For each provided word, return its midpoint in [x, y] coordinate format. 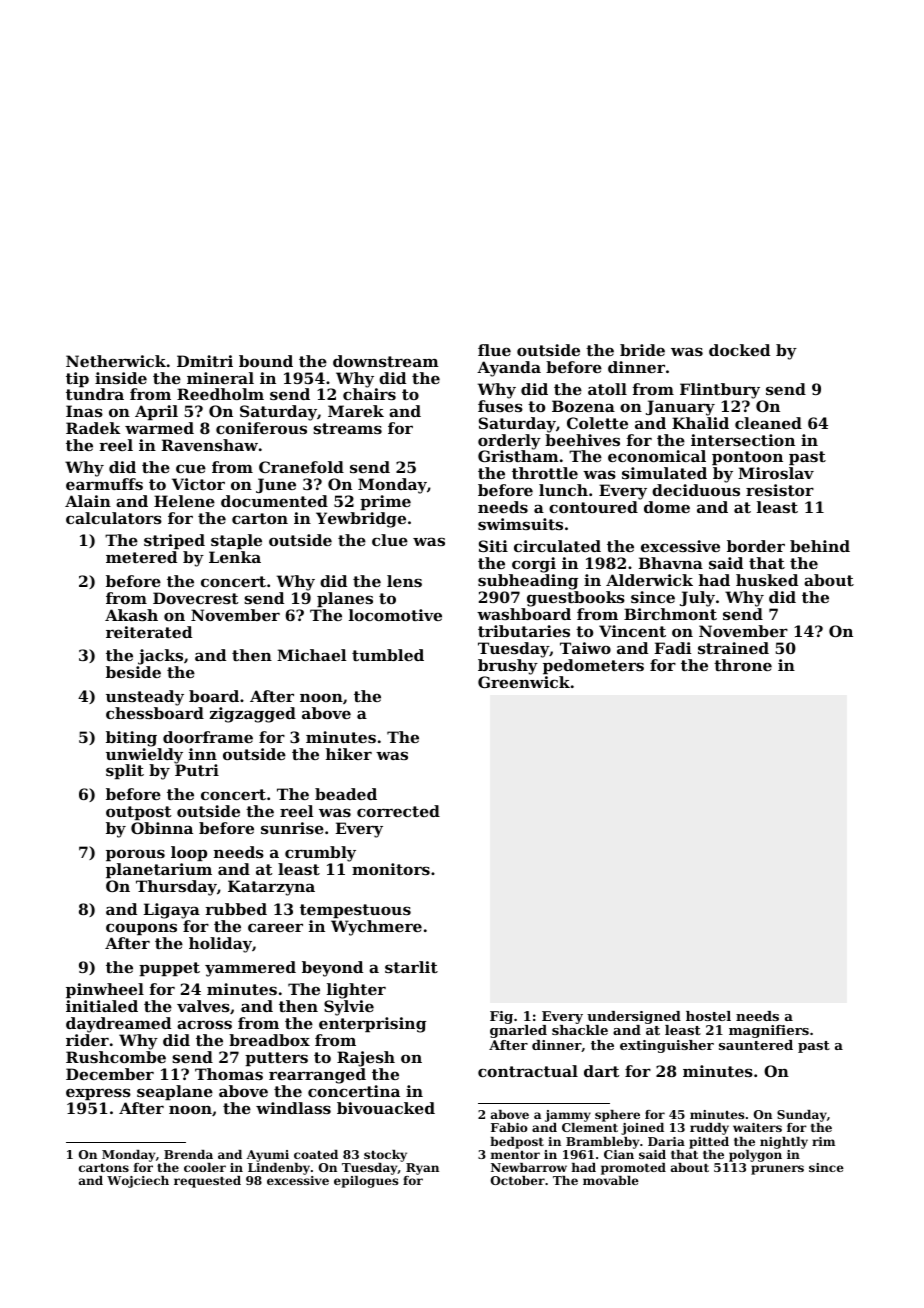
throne [743, 665]
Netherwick [116, 361]
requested [207, 1182]
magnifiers [769, 1031]
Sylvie [349, 1008]
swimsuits [520, 524]
